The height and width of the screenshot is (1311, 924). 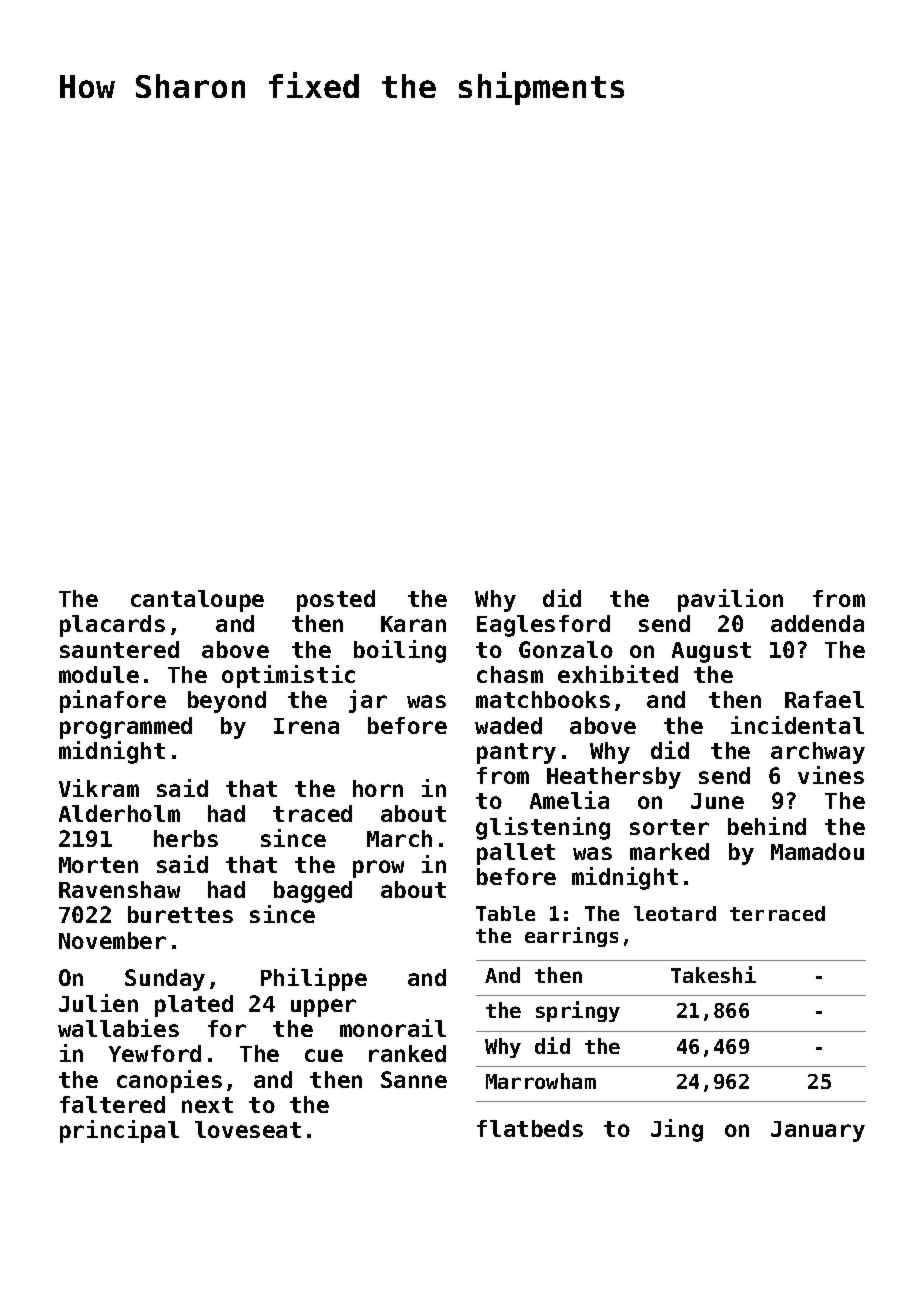 What do you see at coordinates (675, 913) in the screenshot?
I see `leotard` at bounding box center [675, 913].
